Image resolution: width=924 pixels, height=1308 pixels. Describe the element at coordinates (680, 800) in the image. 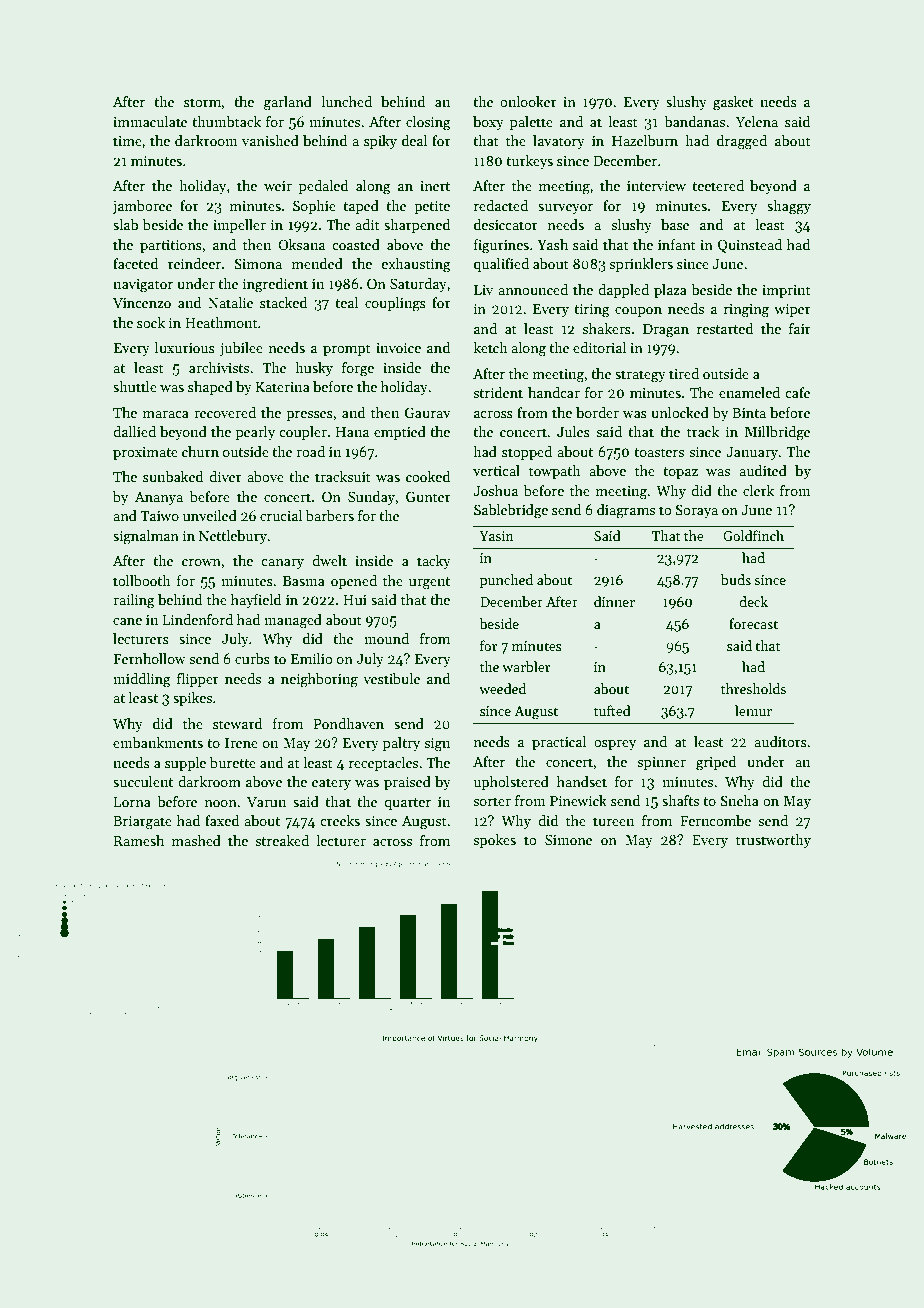

I see `shafts` at that location.
